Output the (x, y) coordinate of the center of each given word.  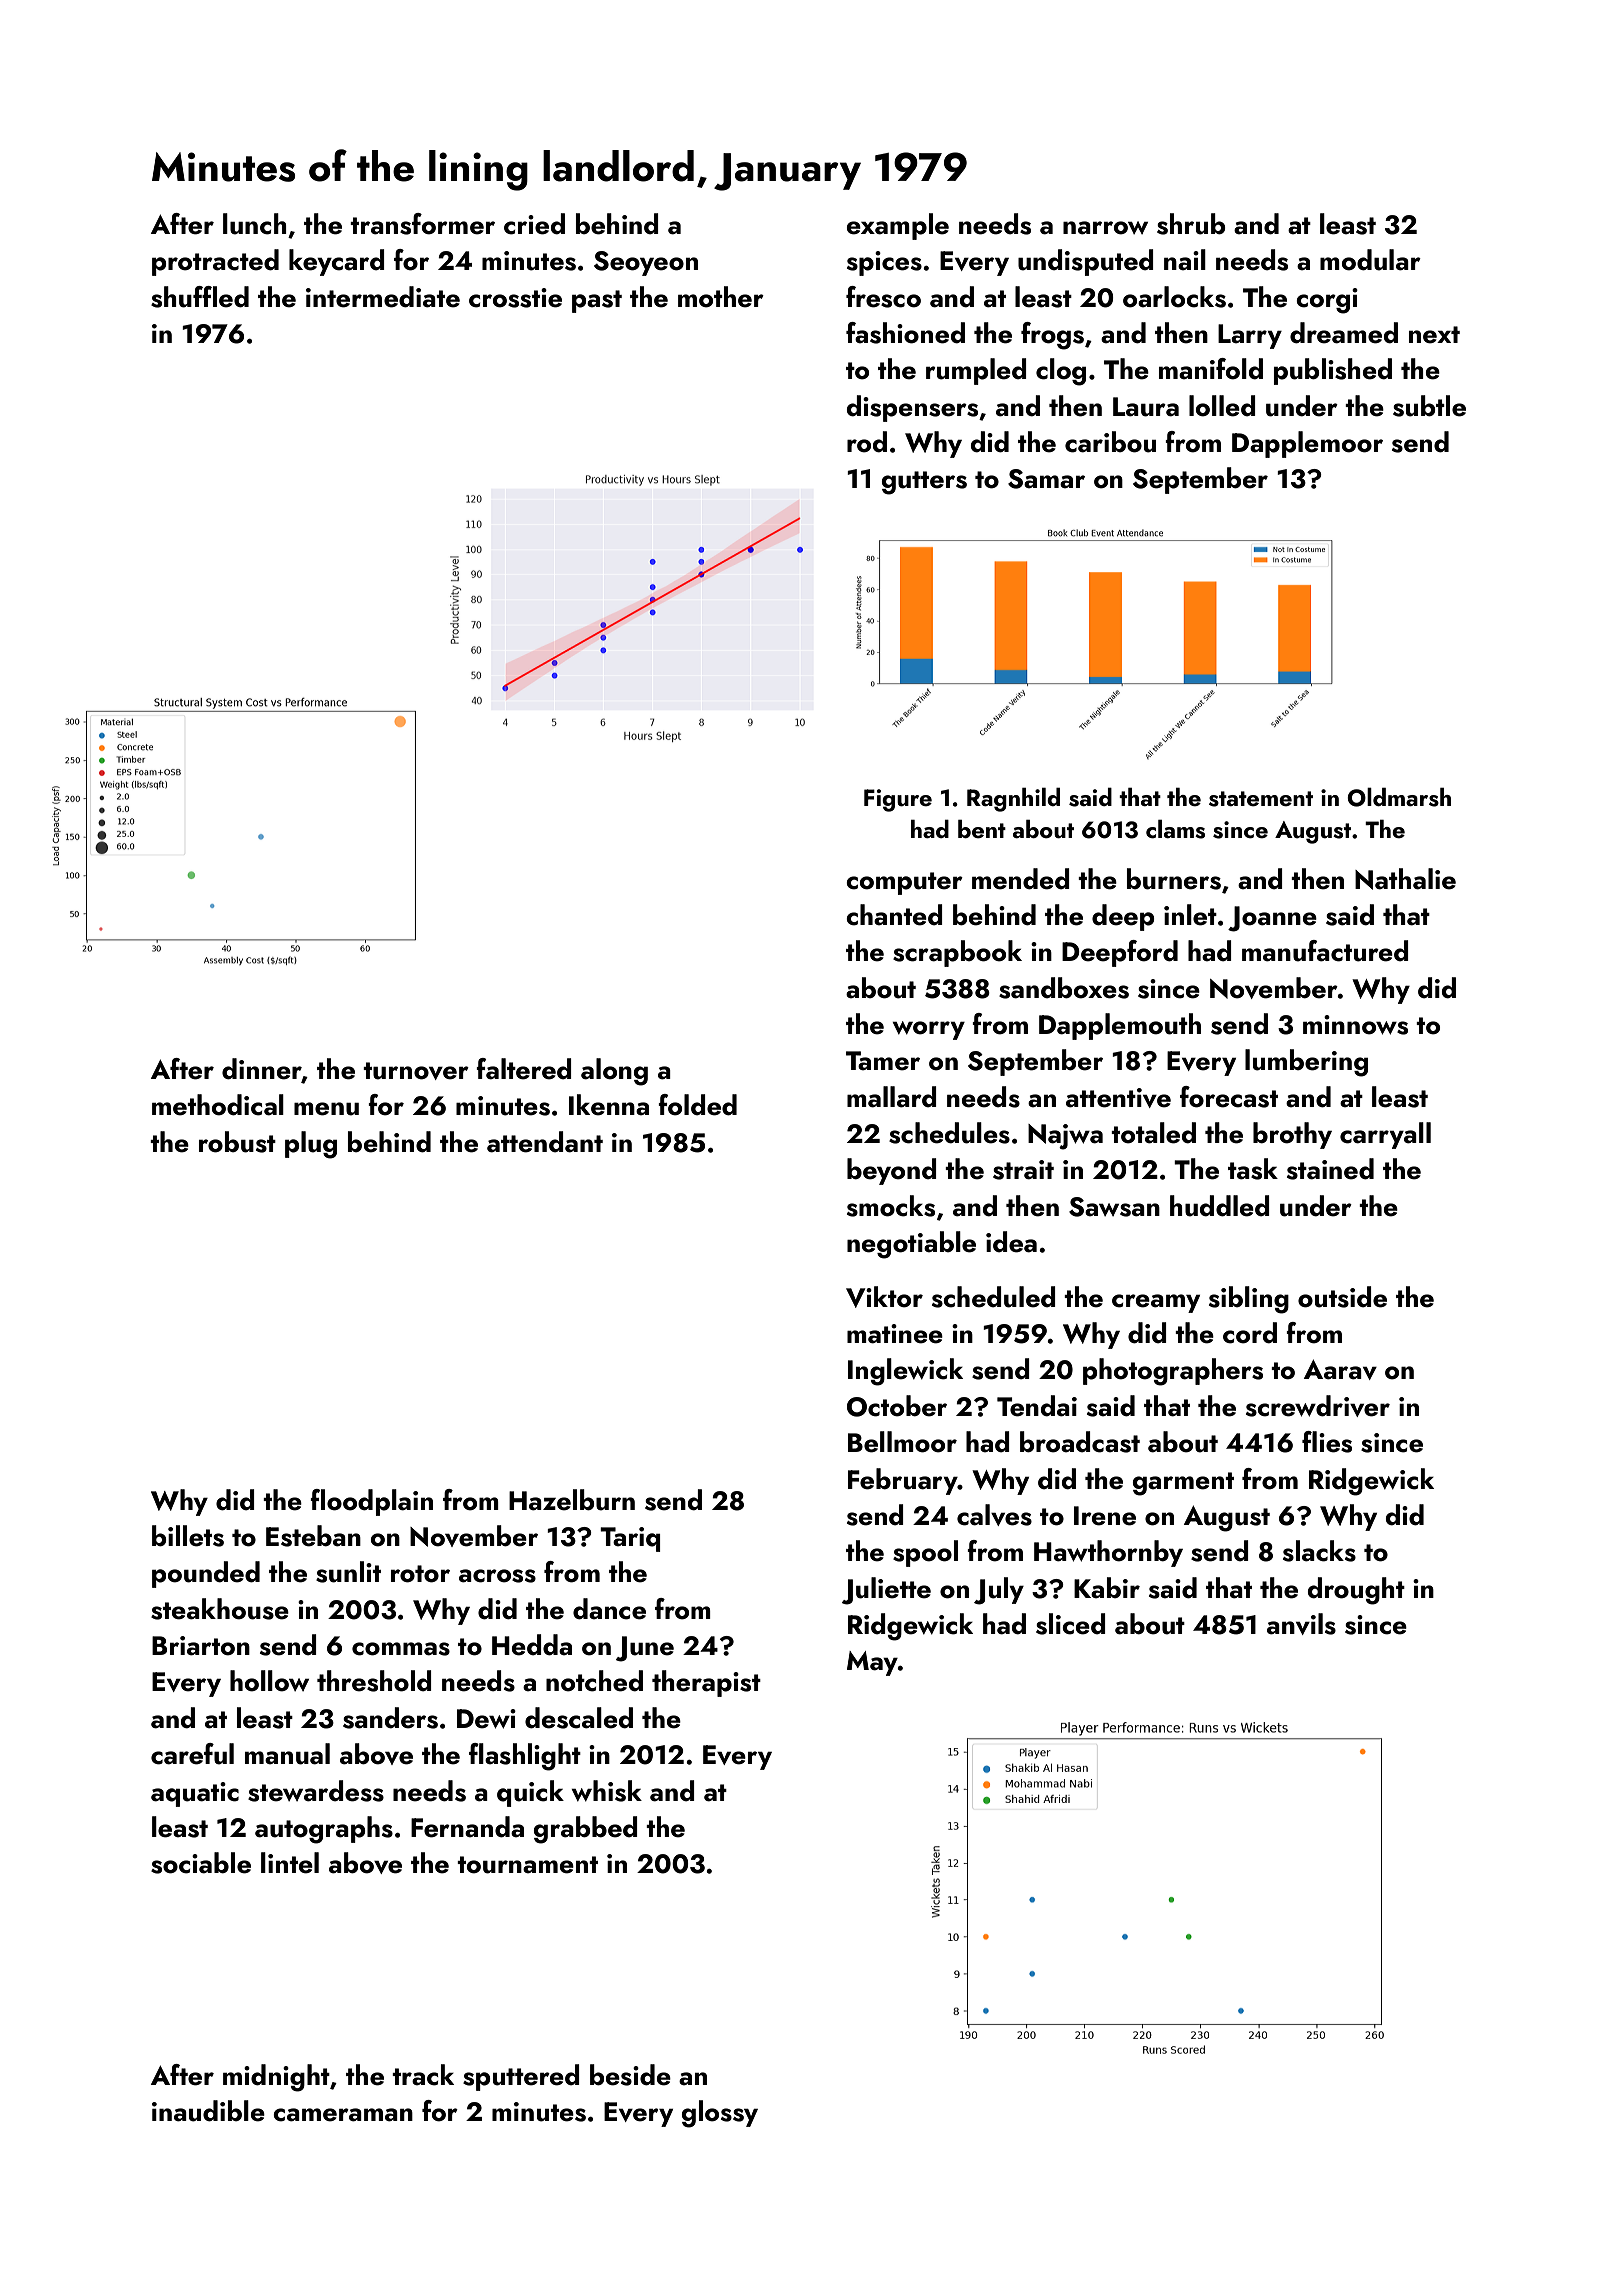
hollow (269, 1681)
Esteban (313, 1536)
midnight (276, 2078)
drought (1356, 1591)
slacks (1319, 1551)
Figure (898, 800)
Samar (1046, 479)
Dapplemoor (1307, 444)
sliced (1071, 1624)
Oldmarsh (1399, 797)
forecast (1229, 1097)
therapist (706, 1683)
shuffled (200, 297)
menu (326, 1109)
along (614, 1072)
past (597, 301)
